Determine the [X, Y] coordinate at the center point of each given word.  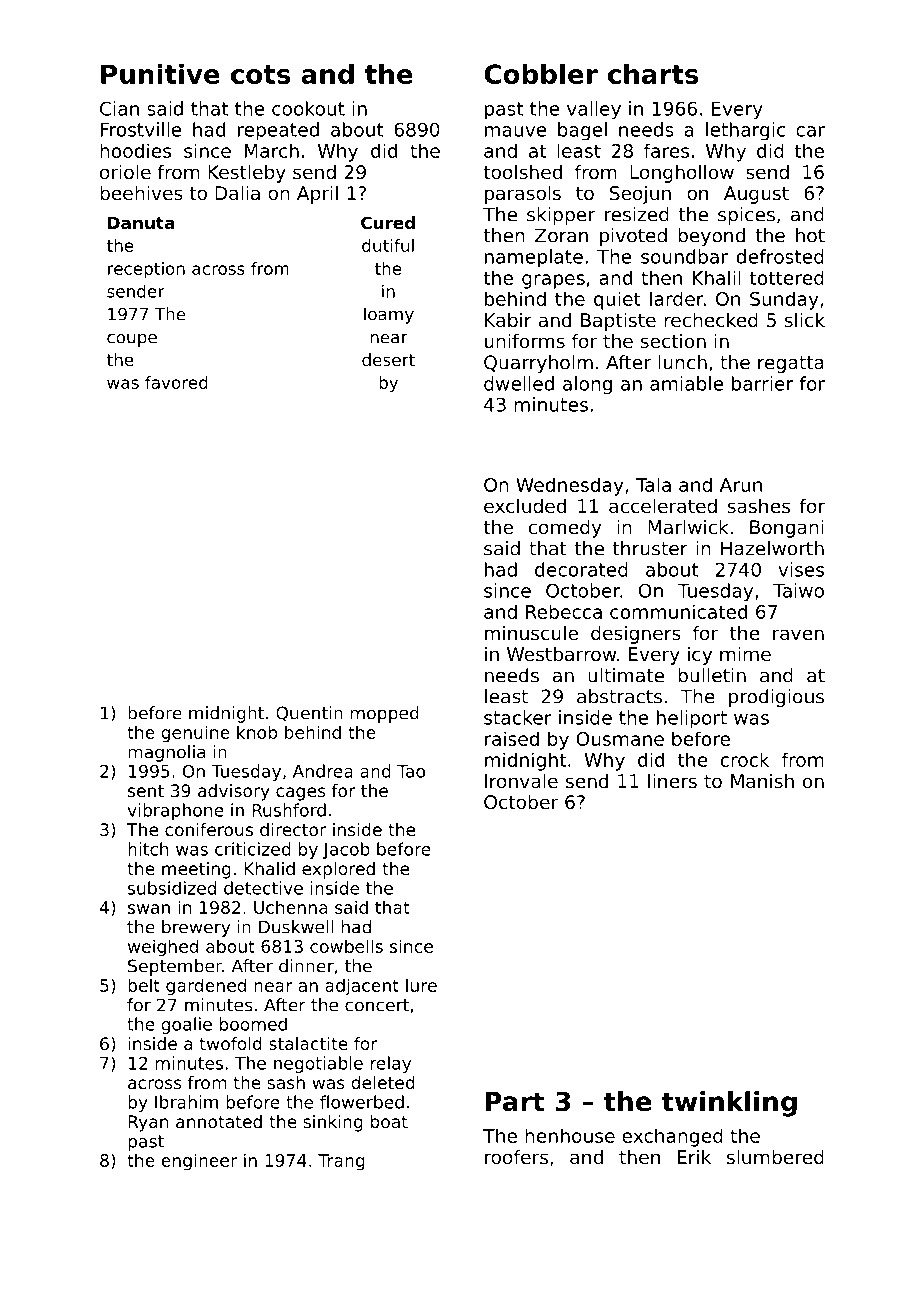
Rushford [289, 810]
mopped [385, 714]
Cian [119, 108]
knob [257, 732]
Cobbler [541, 74]
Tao [411, 771]
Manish [762, 781]
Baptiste [618, 322]
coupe [132, 340]
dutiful [388, 245]
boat [389, 1121]
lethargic [745, 131]
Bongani [786, 529]
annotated [219, 1121]
